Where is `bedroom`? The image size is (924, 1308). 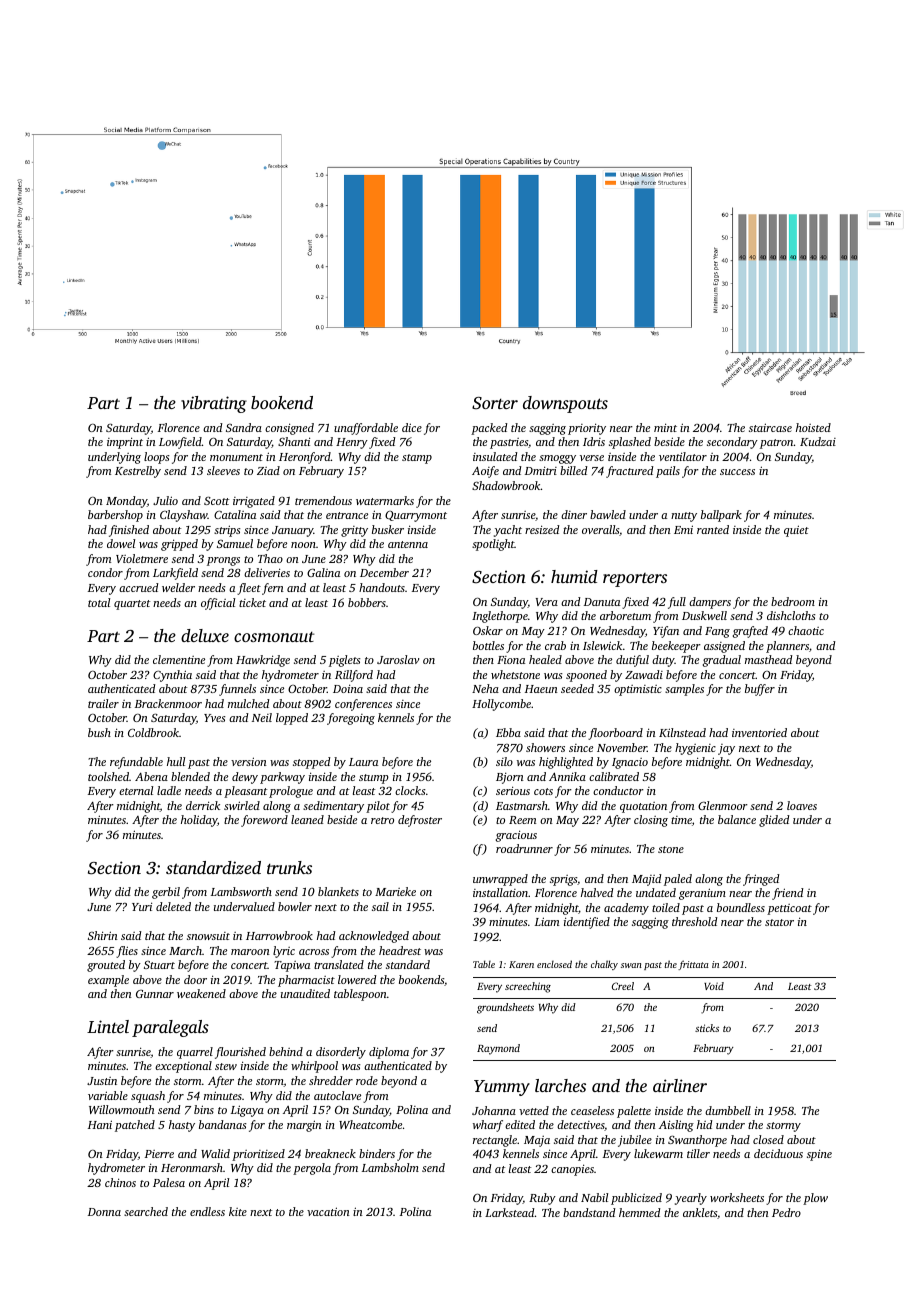
bedroom is located at coordinates (793, 601).
